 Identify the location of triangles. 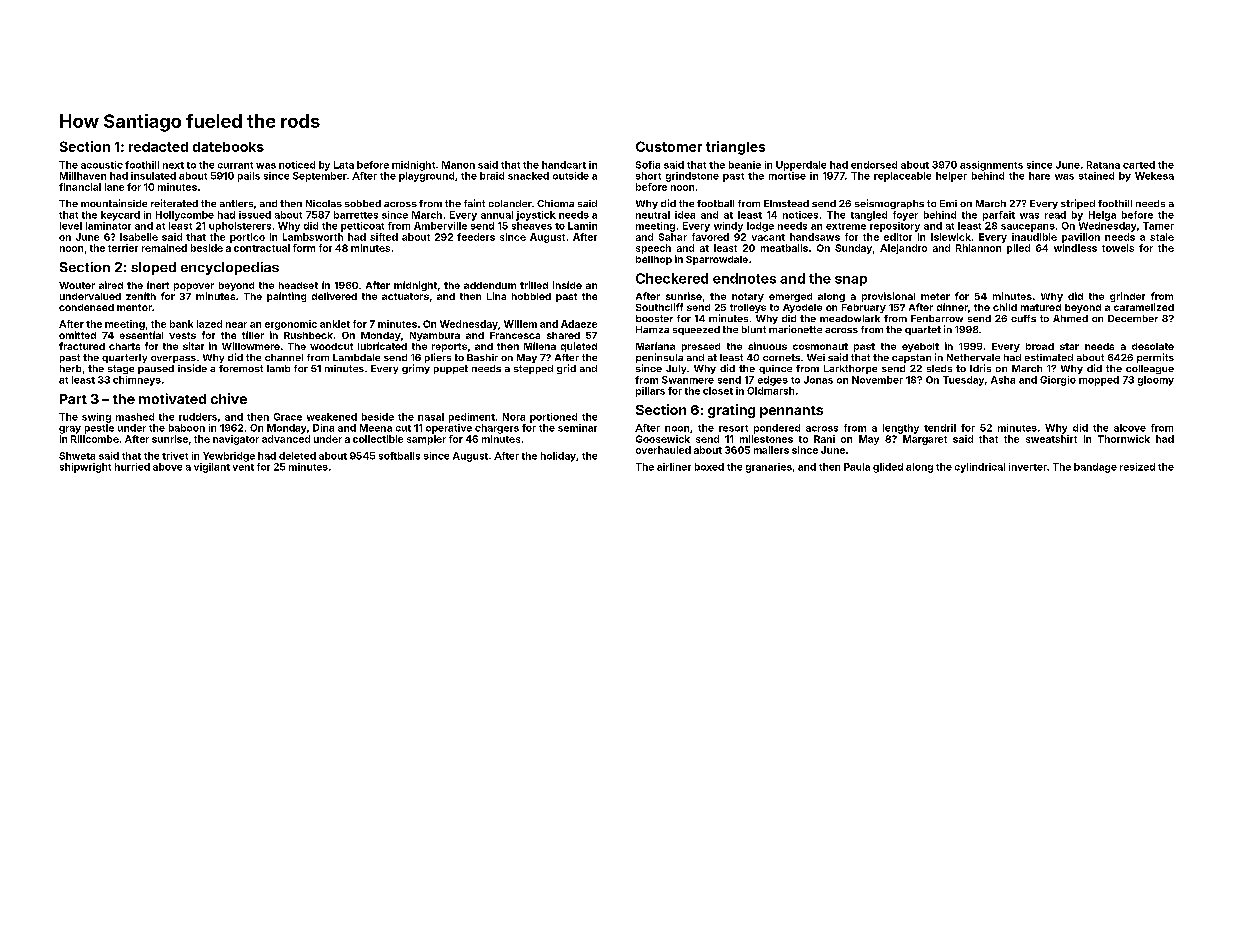
(735, 148).
